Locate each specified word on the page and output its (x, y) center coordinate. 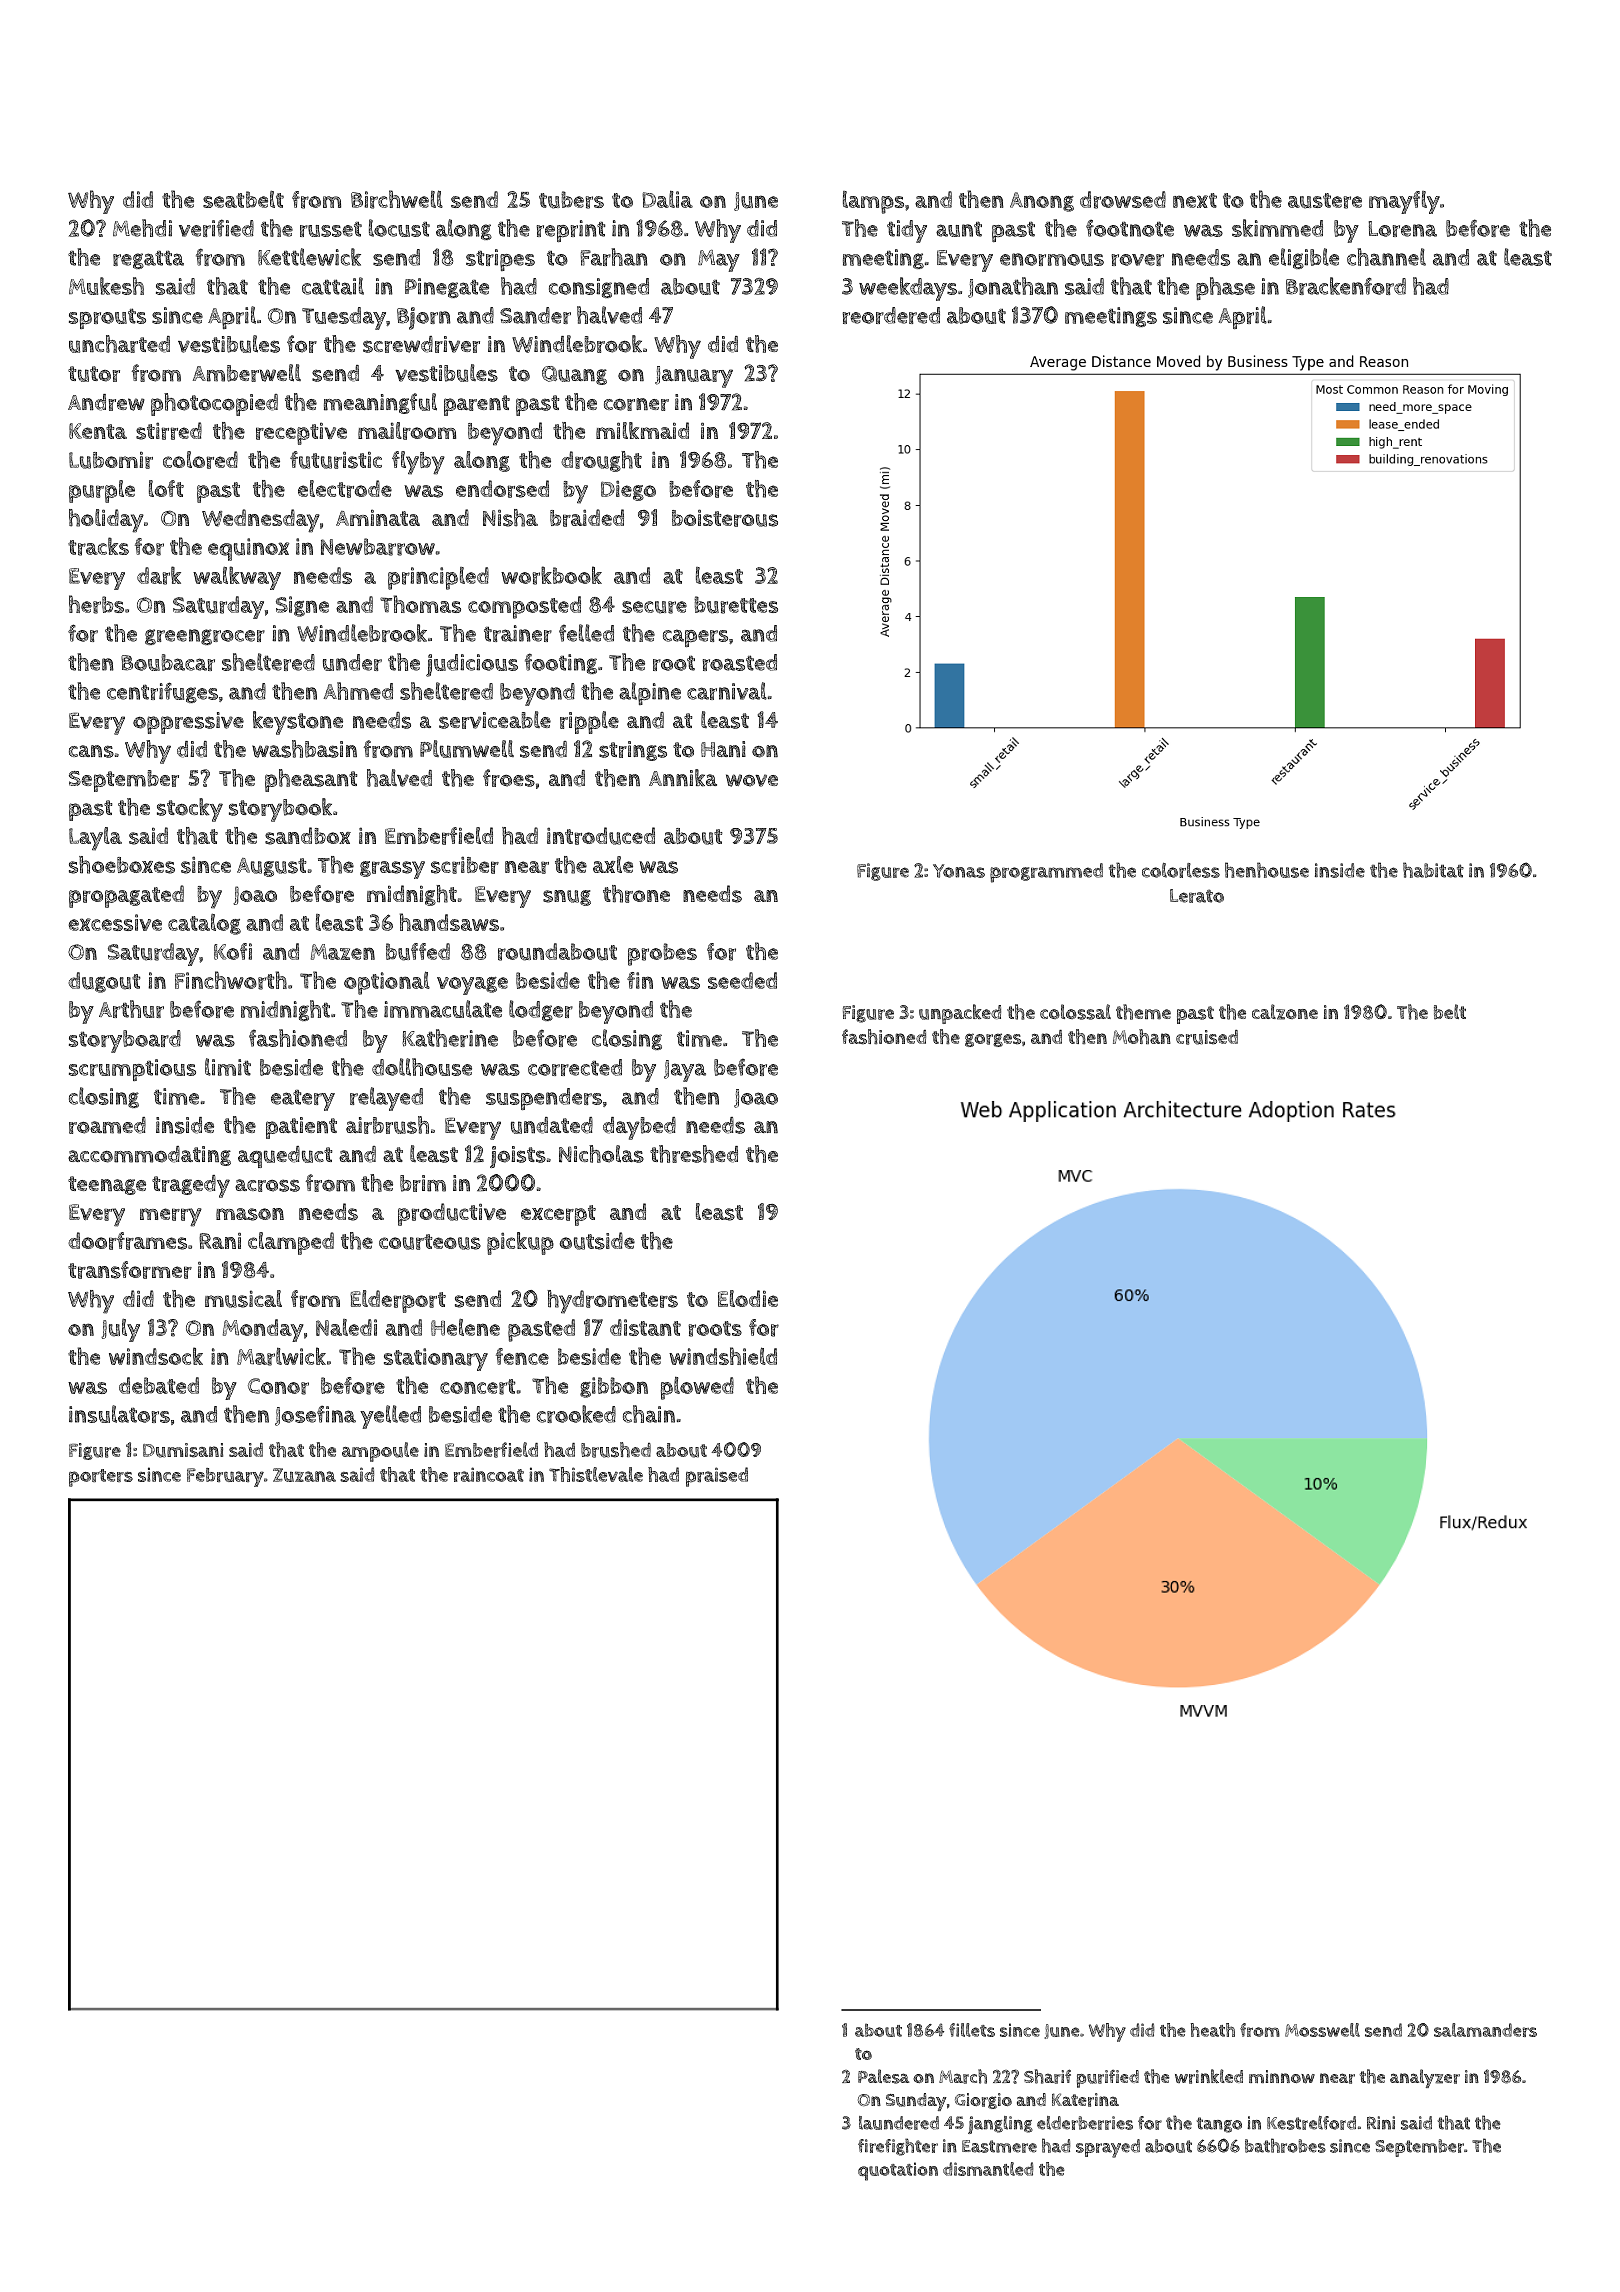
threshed (694, 1154)
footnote (1130, 228)
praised (717, 1477)
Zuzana (304, 1475)
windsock (156, 1356)
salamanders (1485, 2030)
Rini (1381, 2123)
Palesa (883, 2076)
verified (216, 228)
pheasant (311, 780)
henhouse (1267, 870)
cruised (1207, 1037)
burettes (736, 605)
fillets (972, 2030)
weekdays (908, 289)
